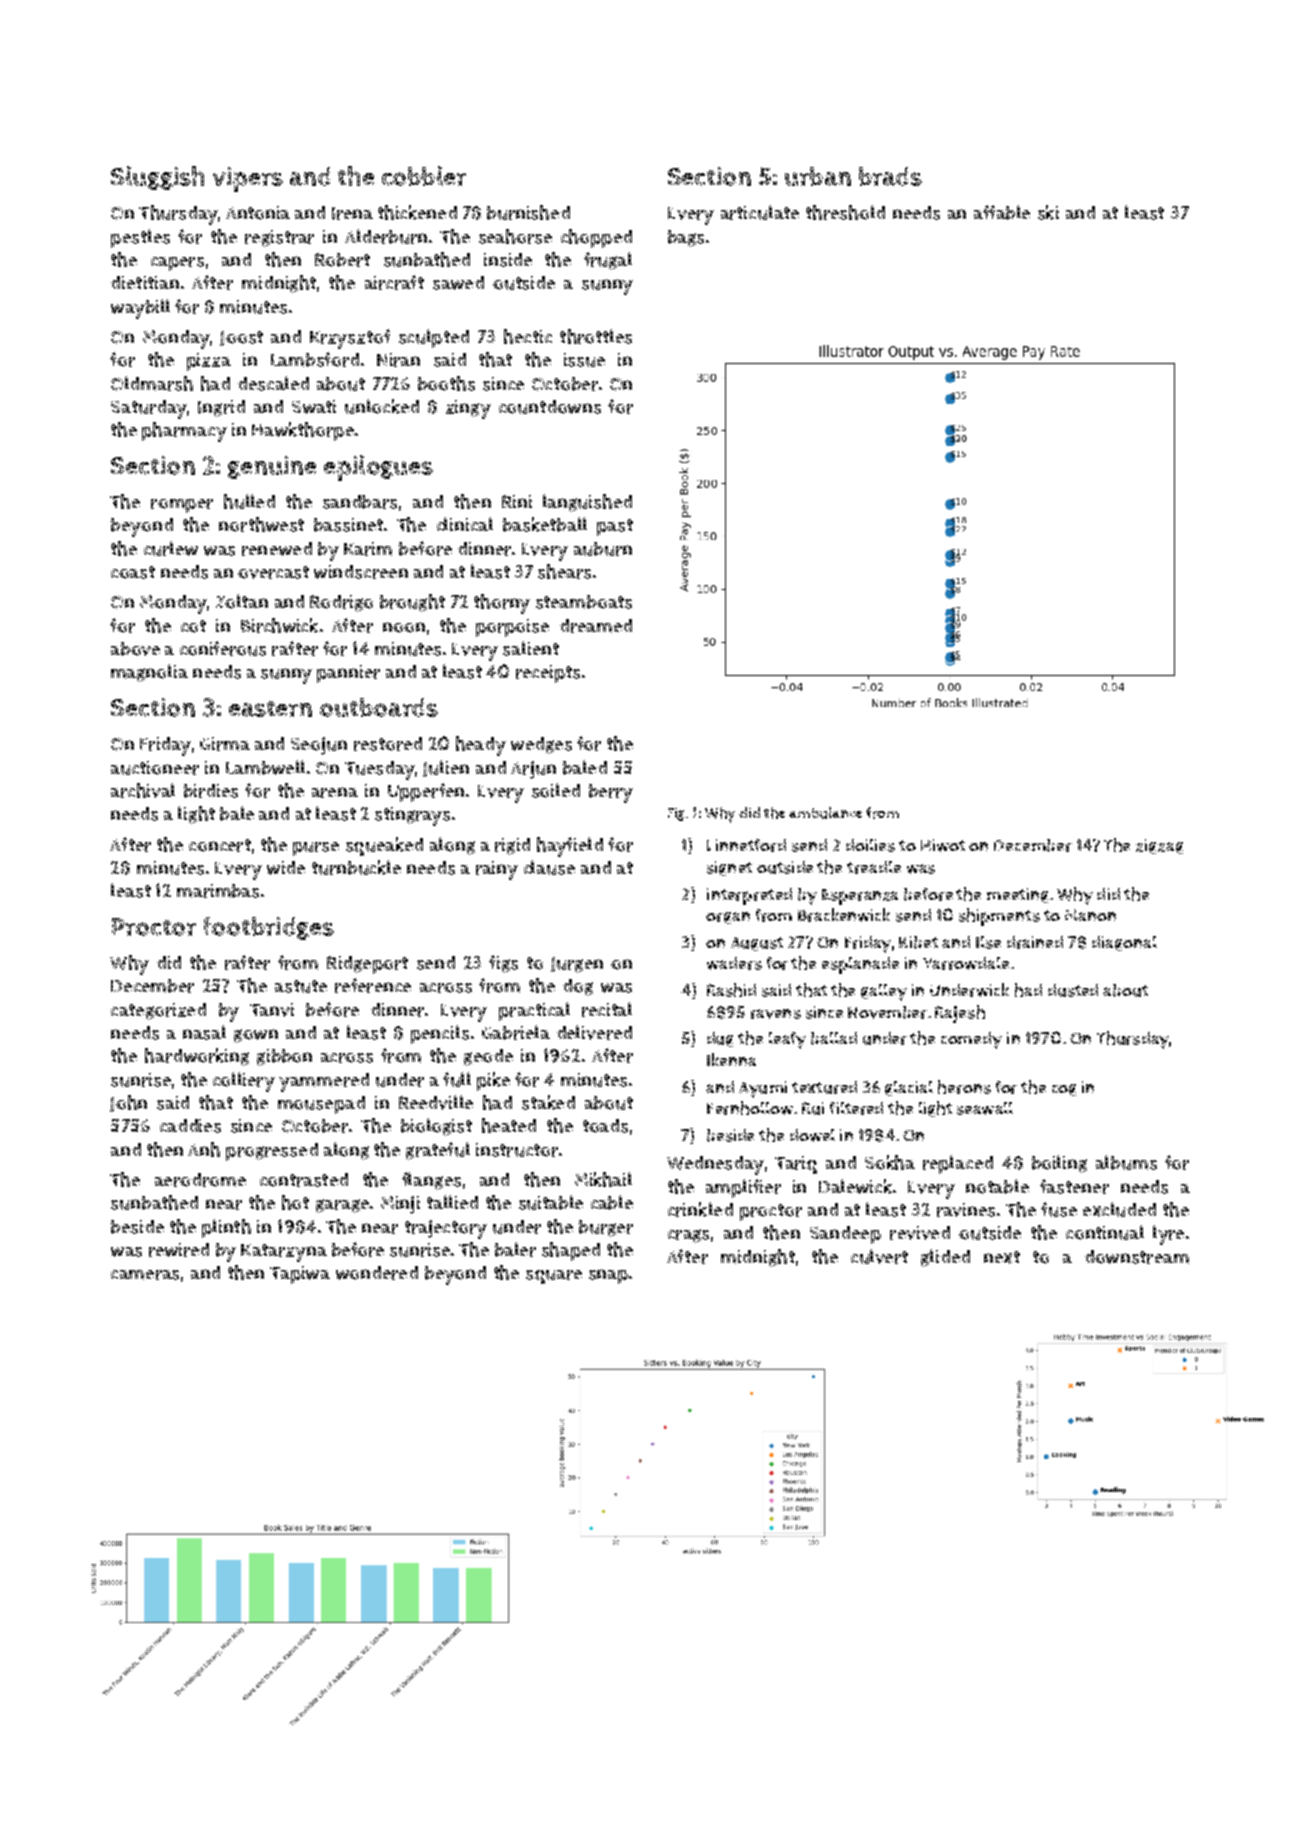 The height and width of the screenshot is (1839, 1300). What do you see at coordinates (1002, 1257) in the screenshot?
I see `next` at bounding box center [1002, 1257].
